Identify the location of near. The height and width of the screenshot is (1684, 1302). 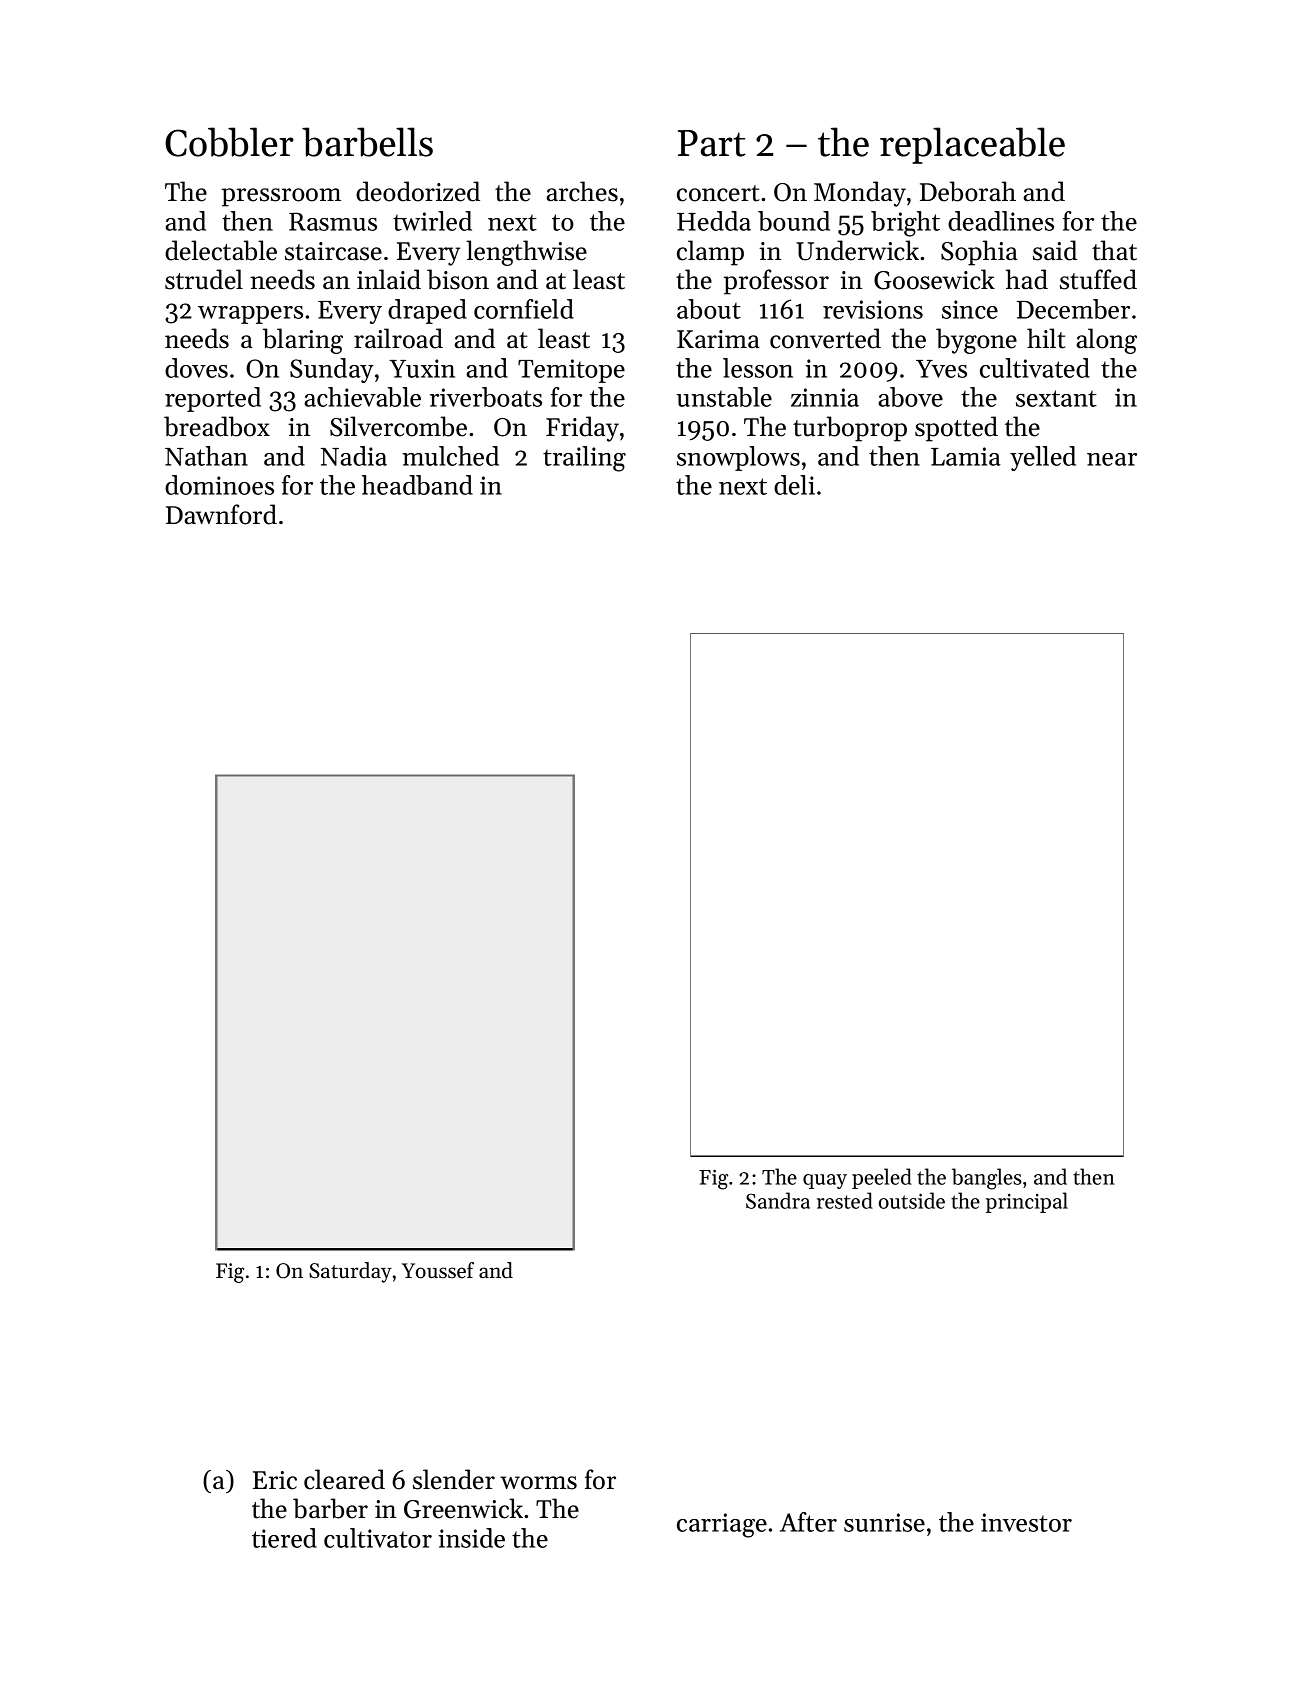
(1112, 459).
